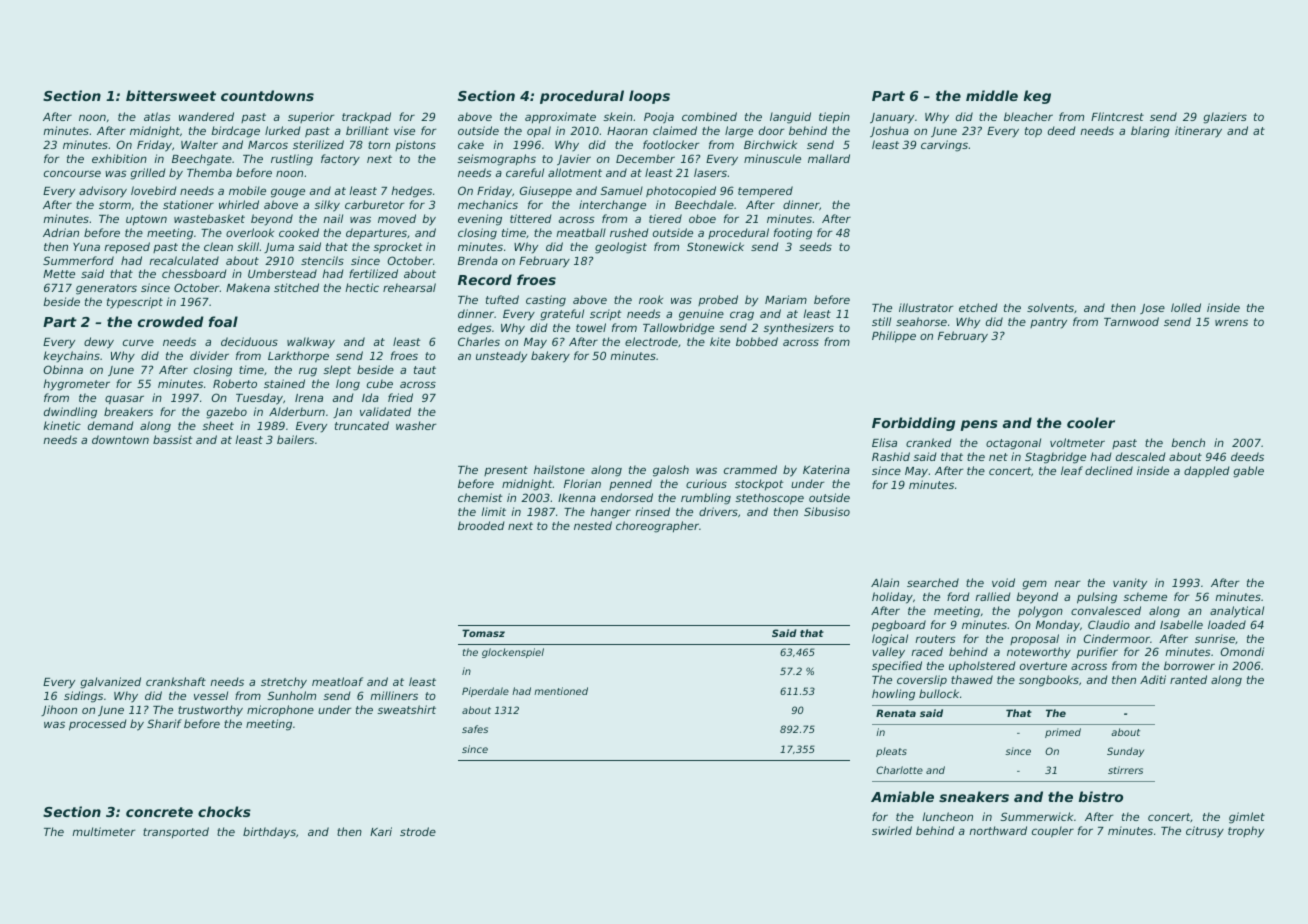 The image size is (1308, 924). I want to click on transported, so click(176, 833).
